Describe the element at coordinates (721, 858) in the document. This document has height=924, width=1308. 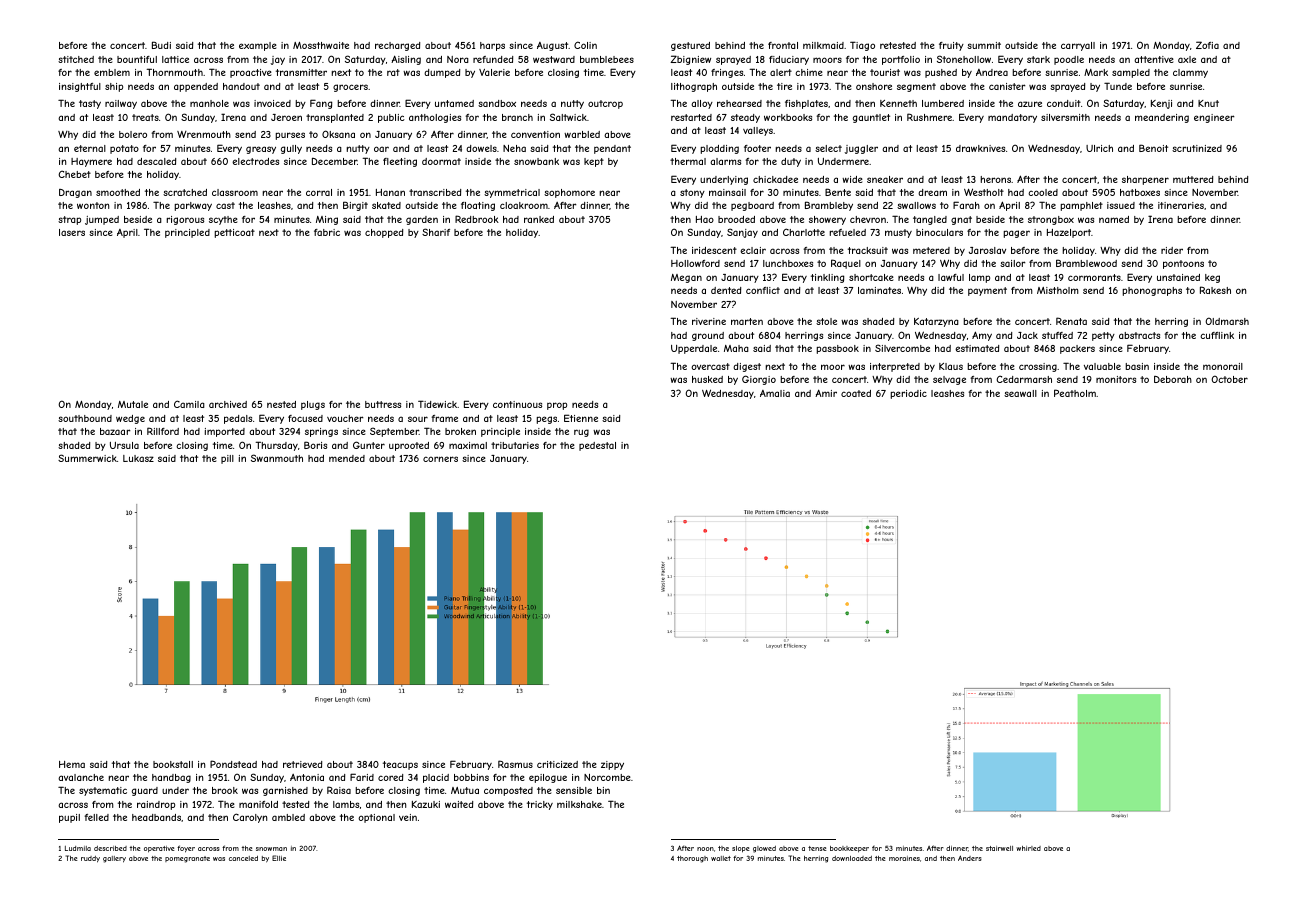
I see `wallet` at that location.
